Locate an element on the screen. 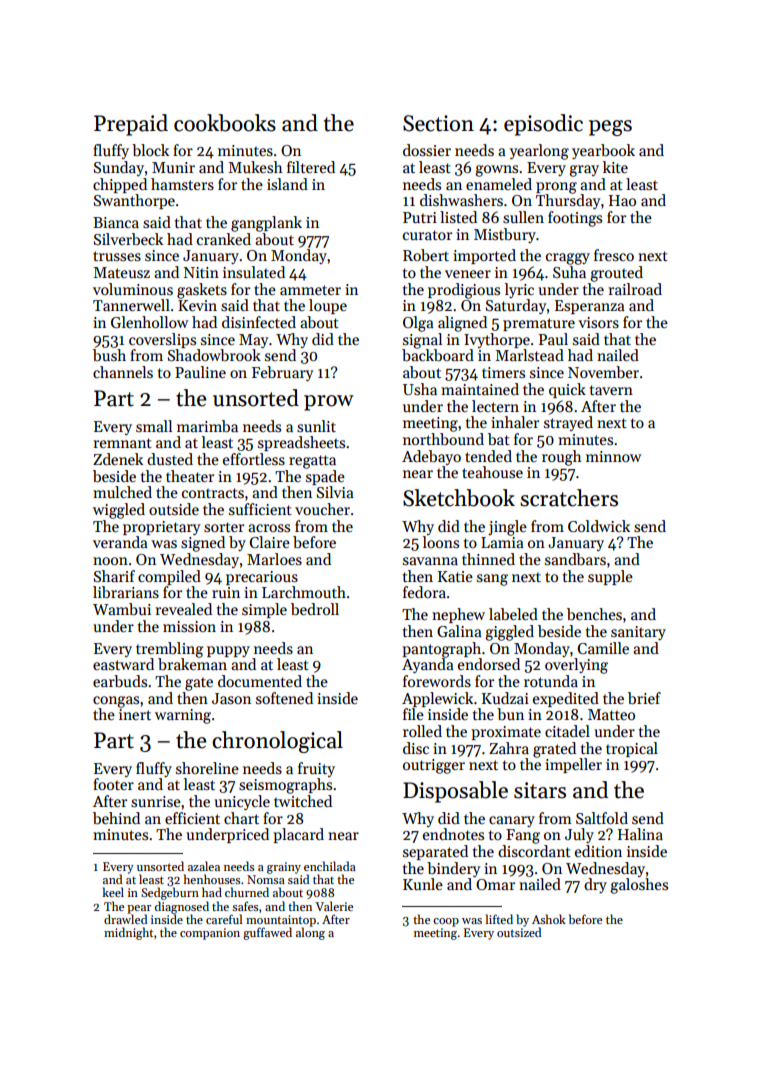 The image size is (762, 1082). gray is located at coordinates (584, 171).
